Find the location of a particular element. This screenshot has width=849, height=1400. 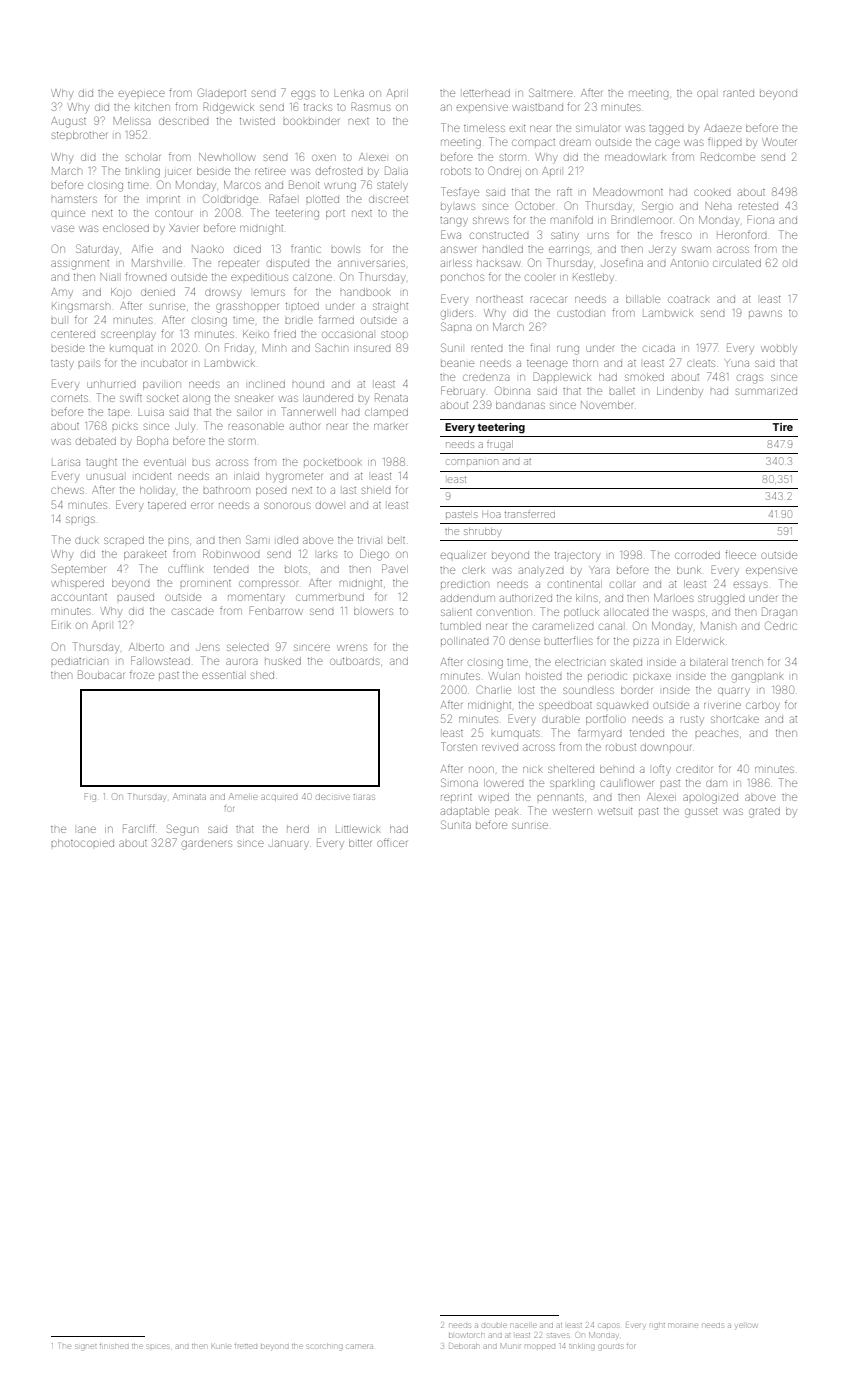

diced is located at coordinates (247, 249).
